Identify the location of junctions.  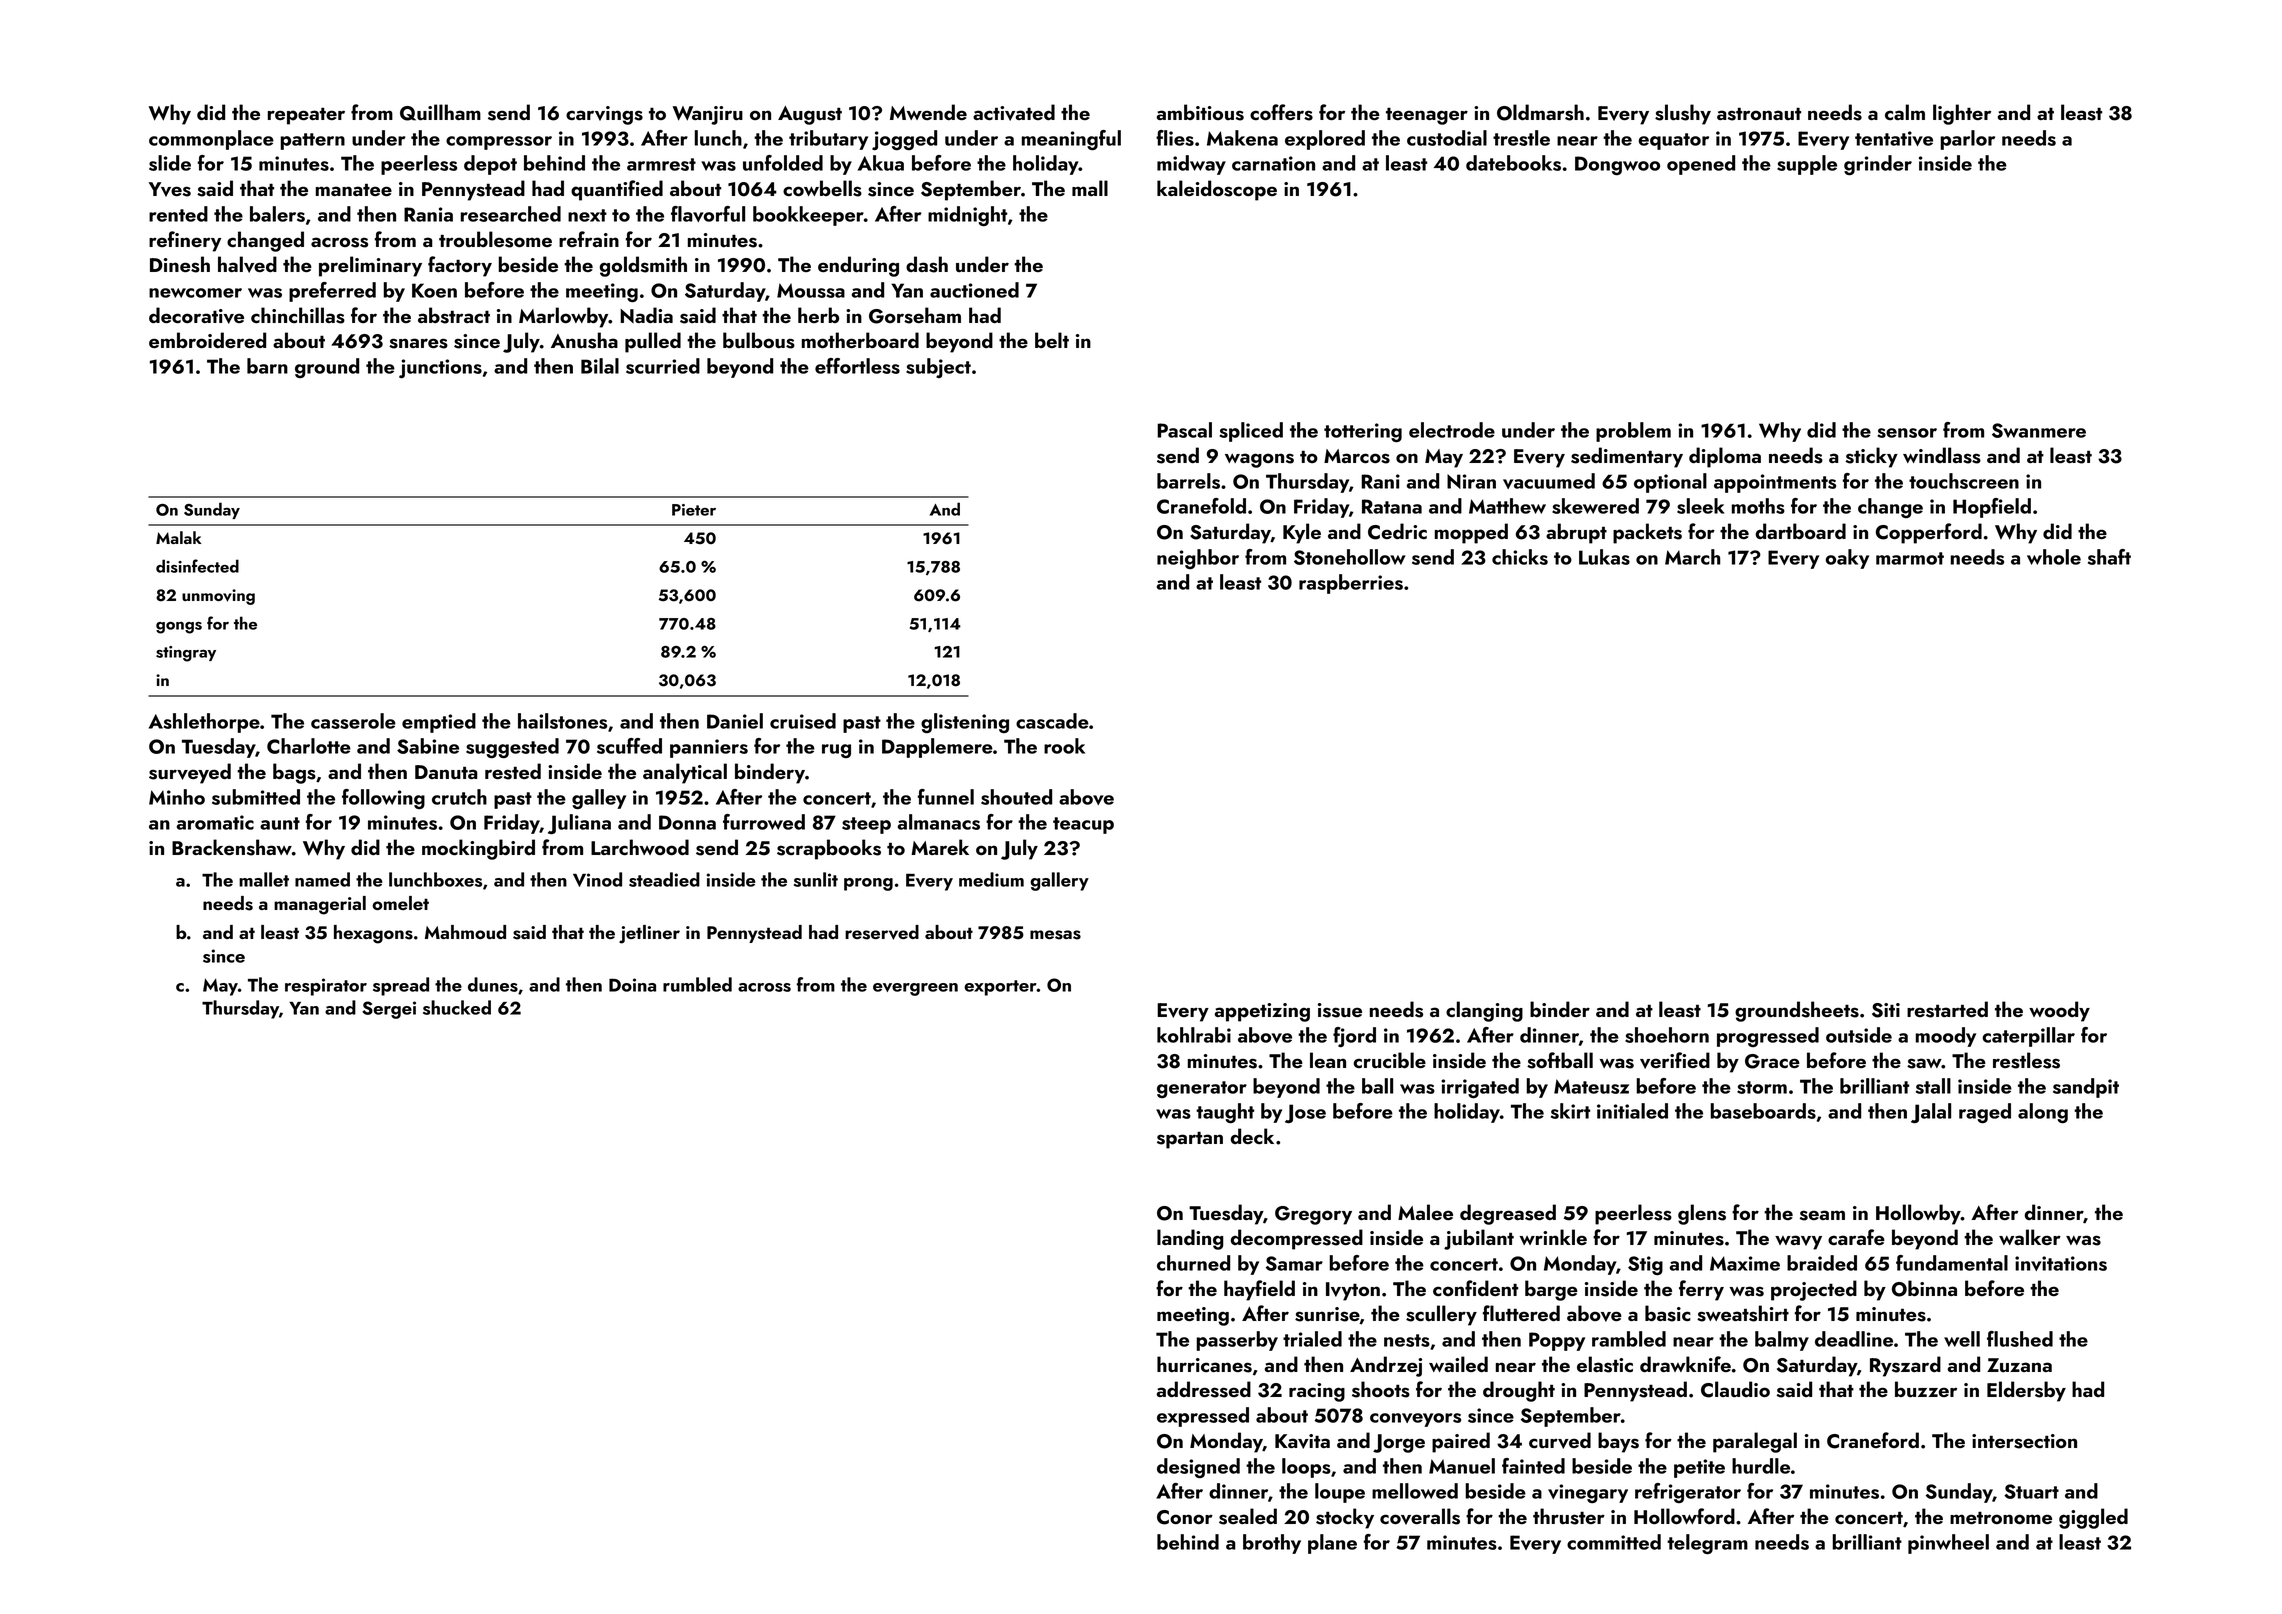
(440, 368).
